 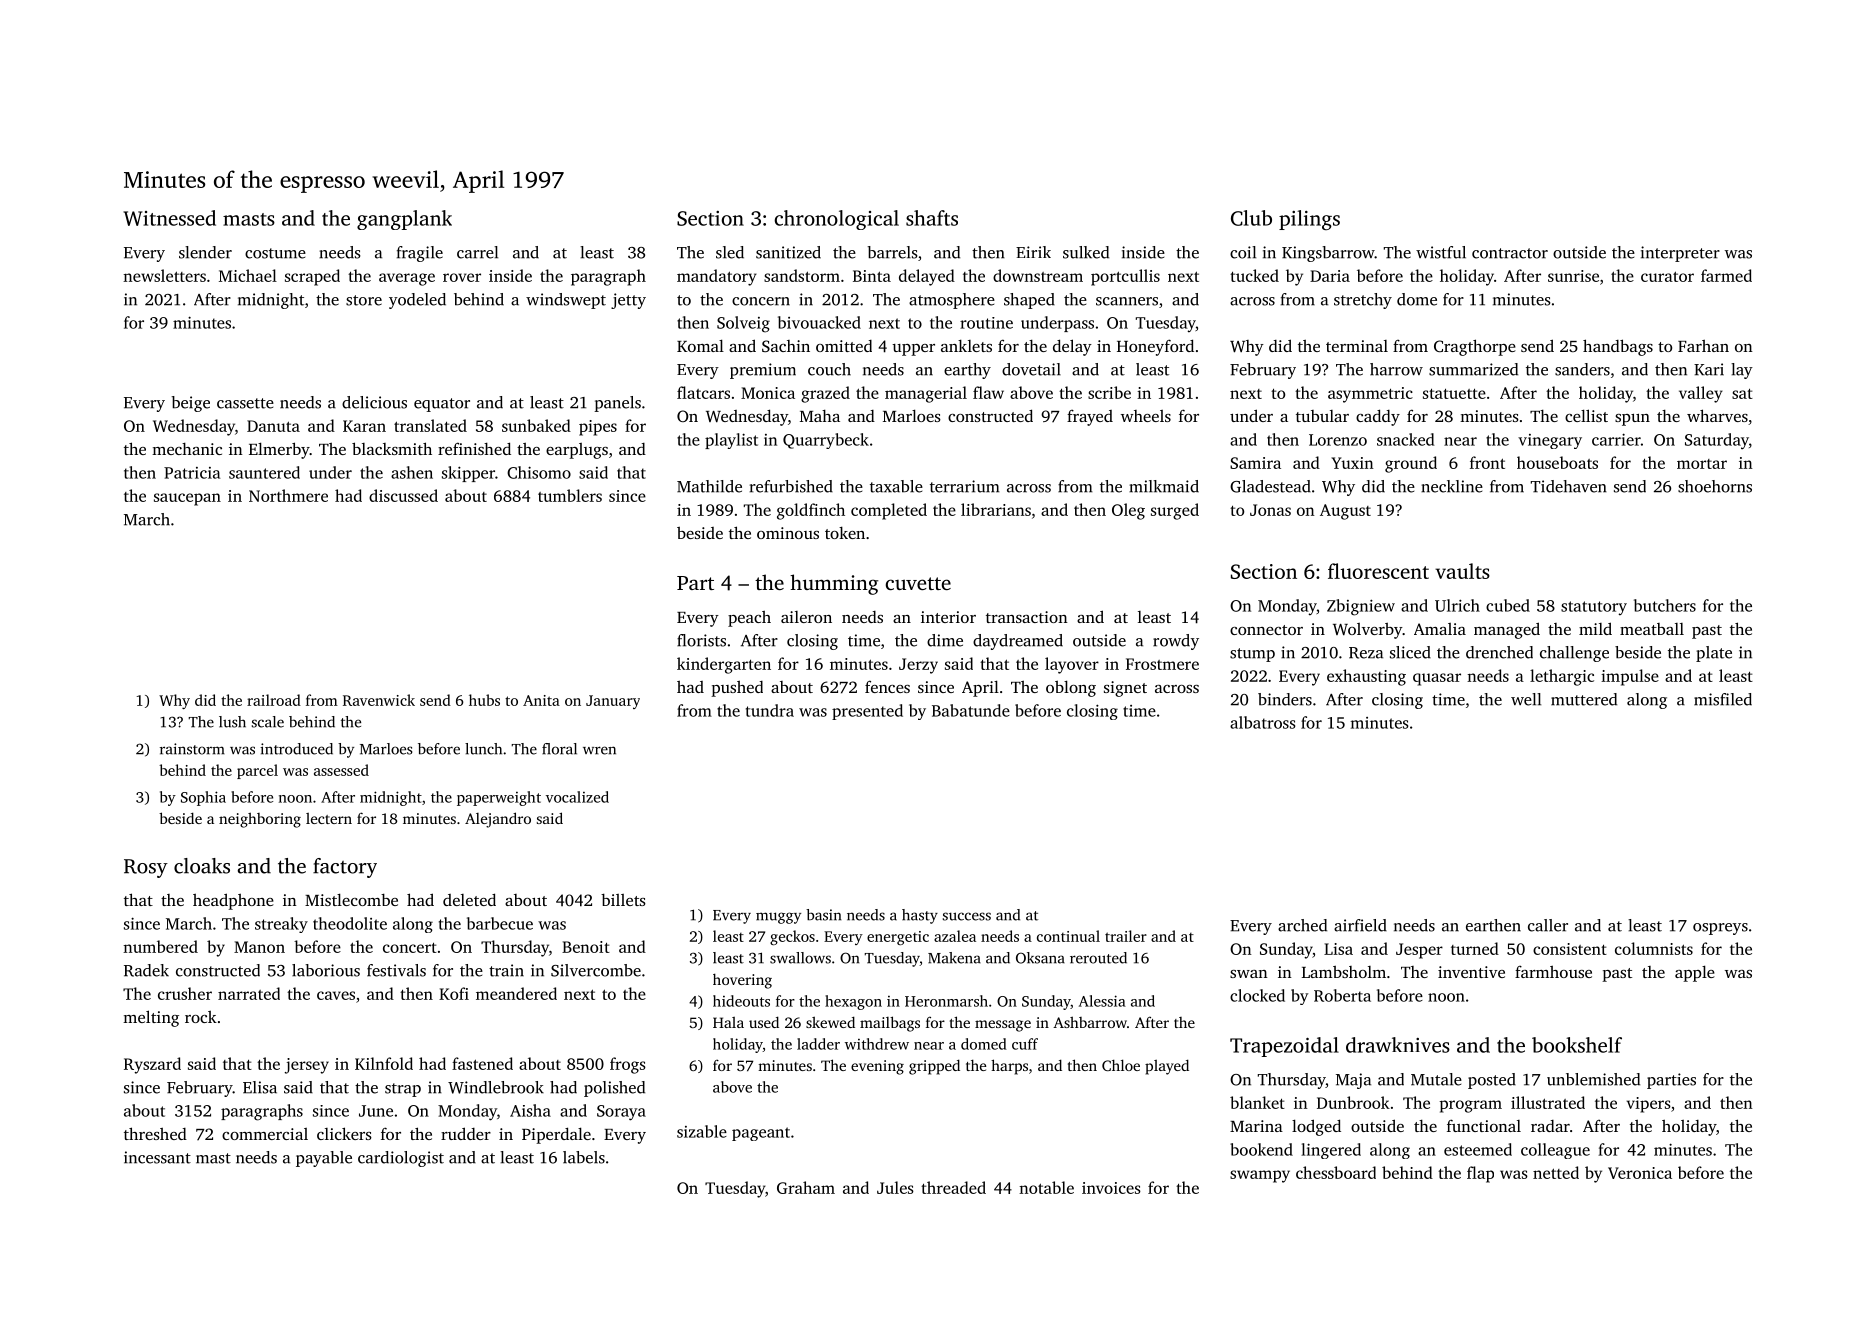 I want to click on Solveig, so click(x=743, y=324).
